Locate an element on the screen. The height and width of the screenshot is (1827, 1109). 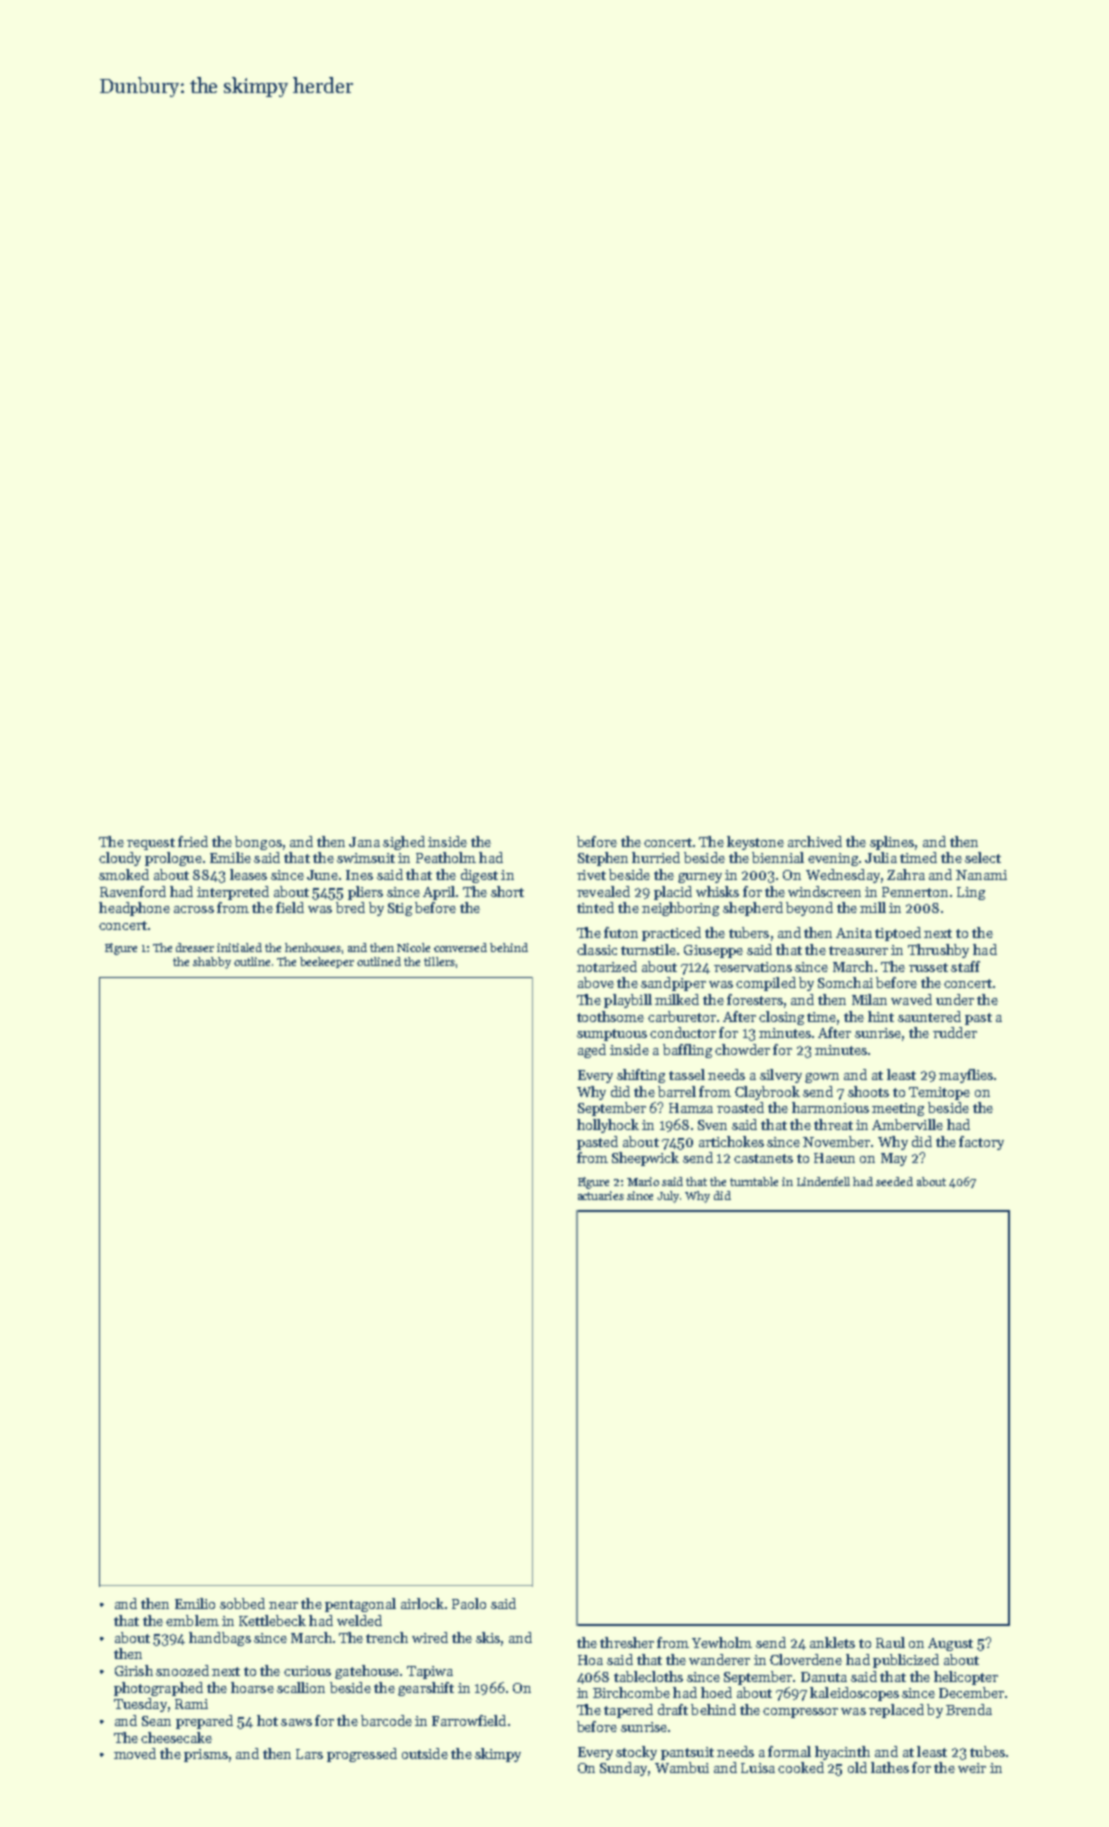
keystone is located at coordinates (755, 843).
